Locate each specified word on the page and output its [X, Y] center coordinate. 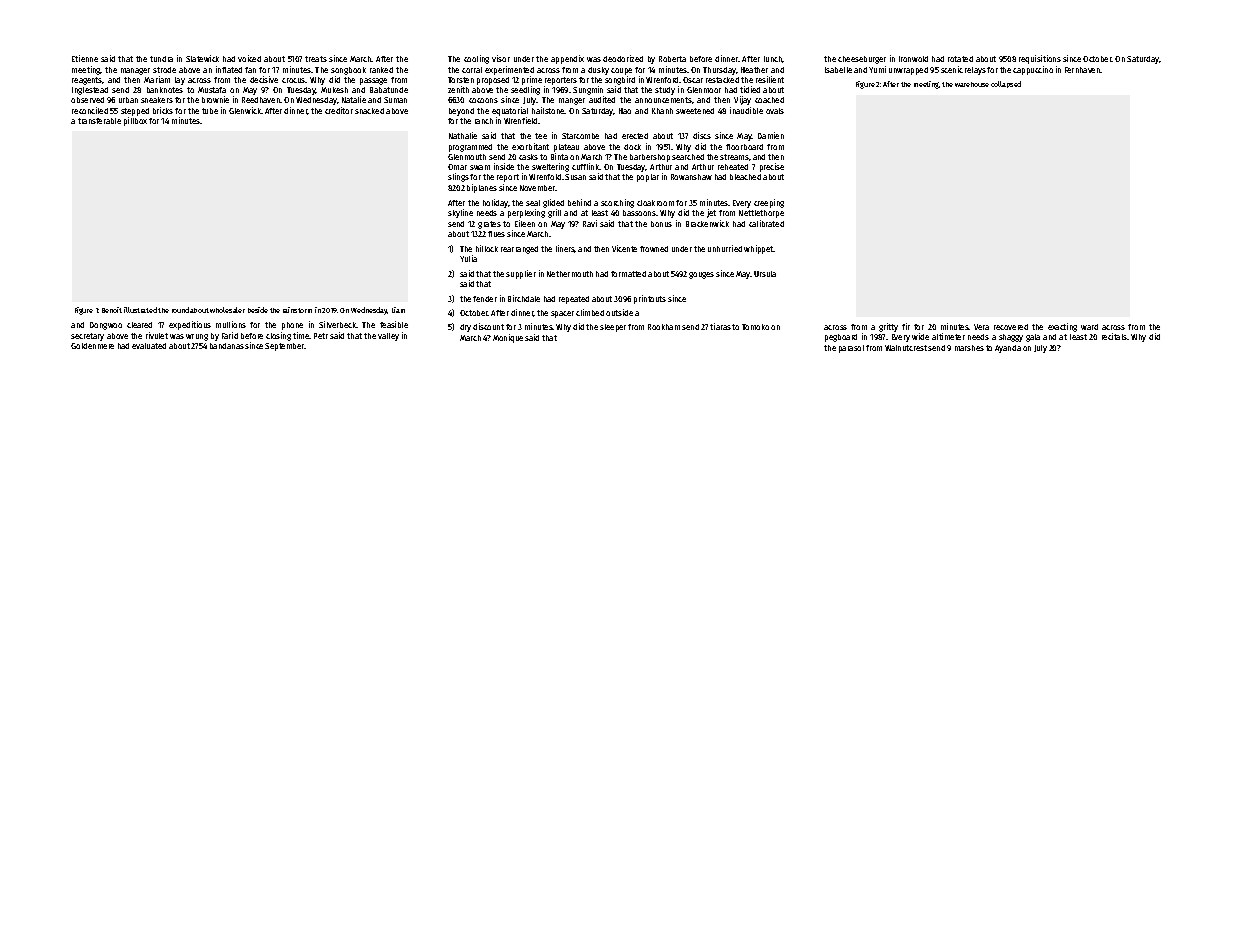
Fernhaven [1083, 70]
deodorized [623, 58]
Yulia [468, 258]
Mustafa [212, 90]
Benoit [112, 310]
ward [1089, 327]
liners [565, 249]
